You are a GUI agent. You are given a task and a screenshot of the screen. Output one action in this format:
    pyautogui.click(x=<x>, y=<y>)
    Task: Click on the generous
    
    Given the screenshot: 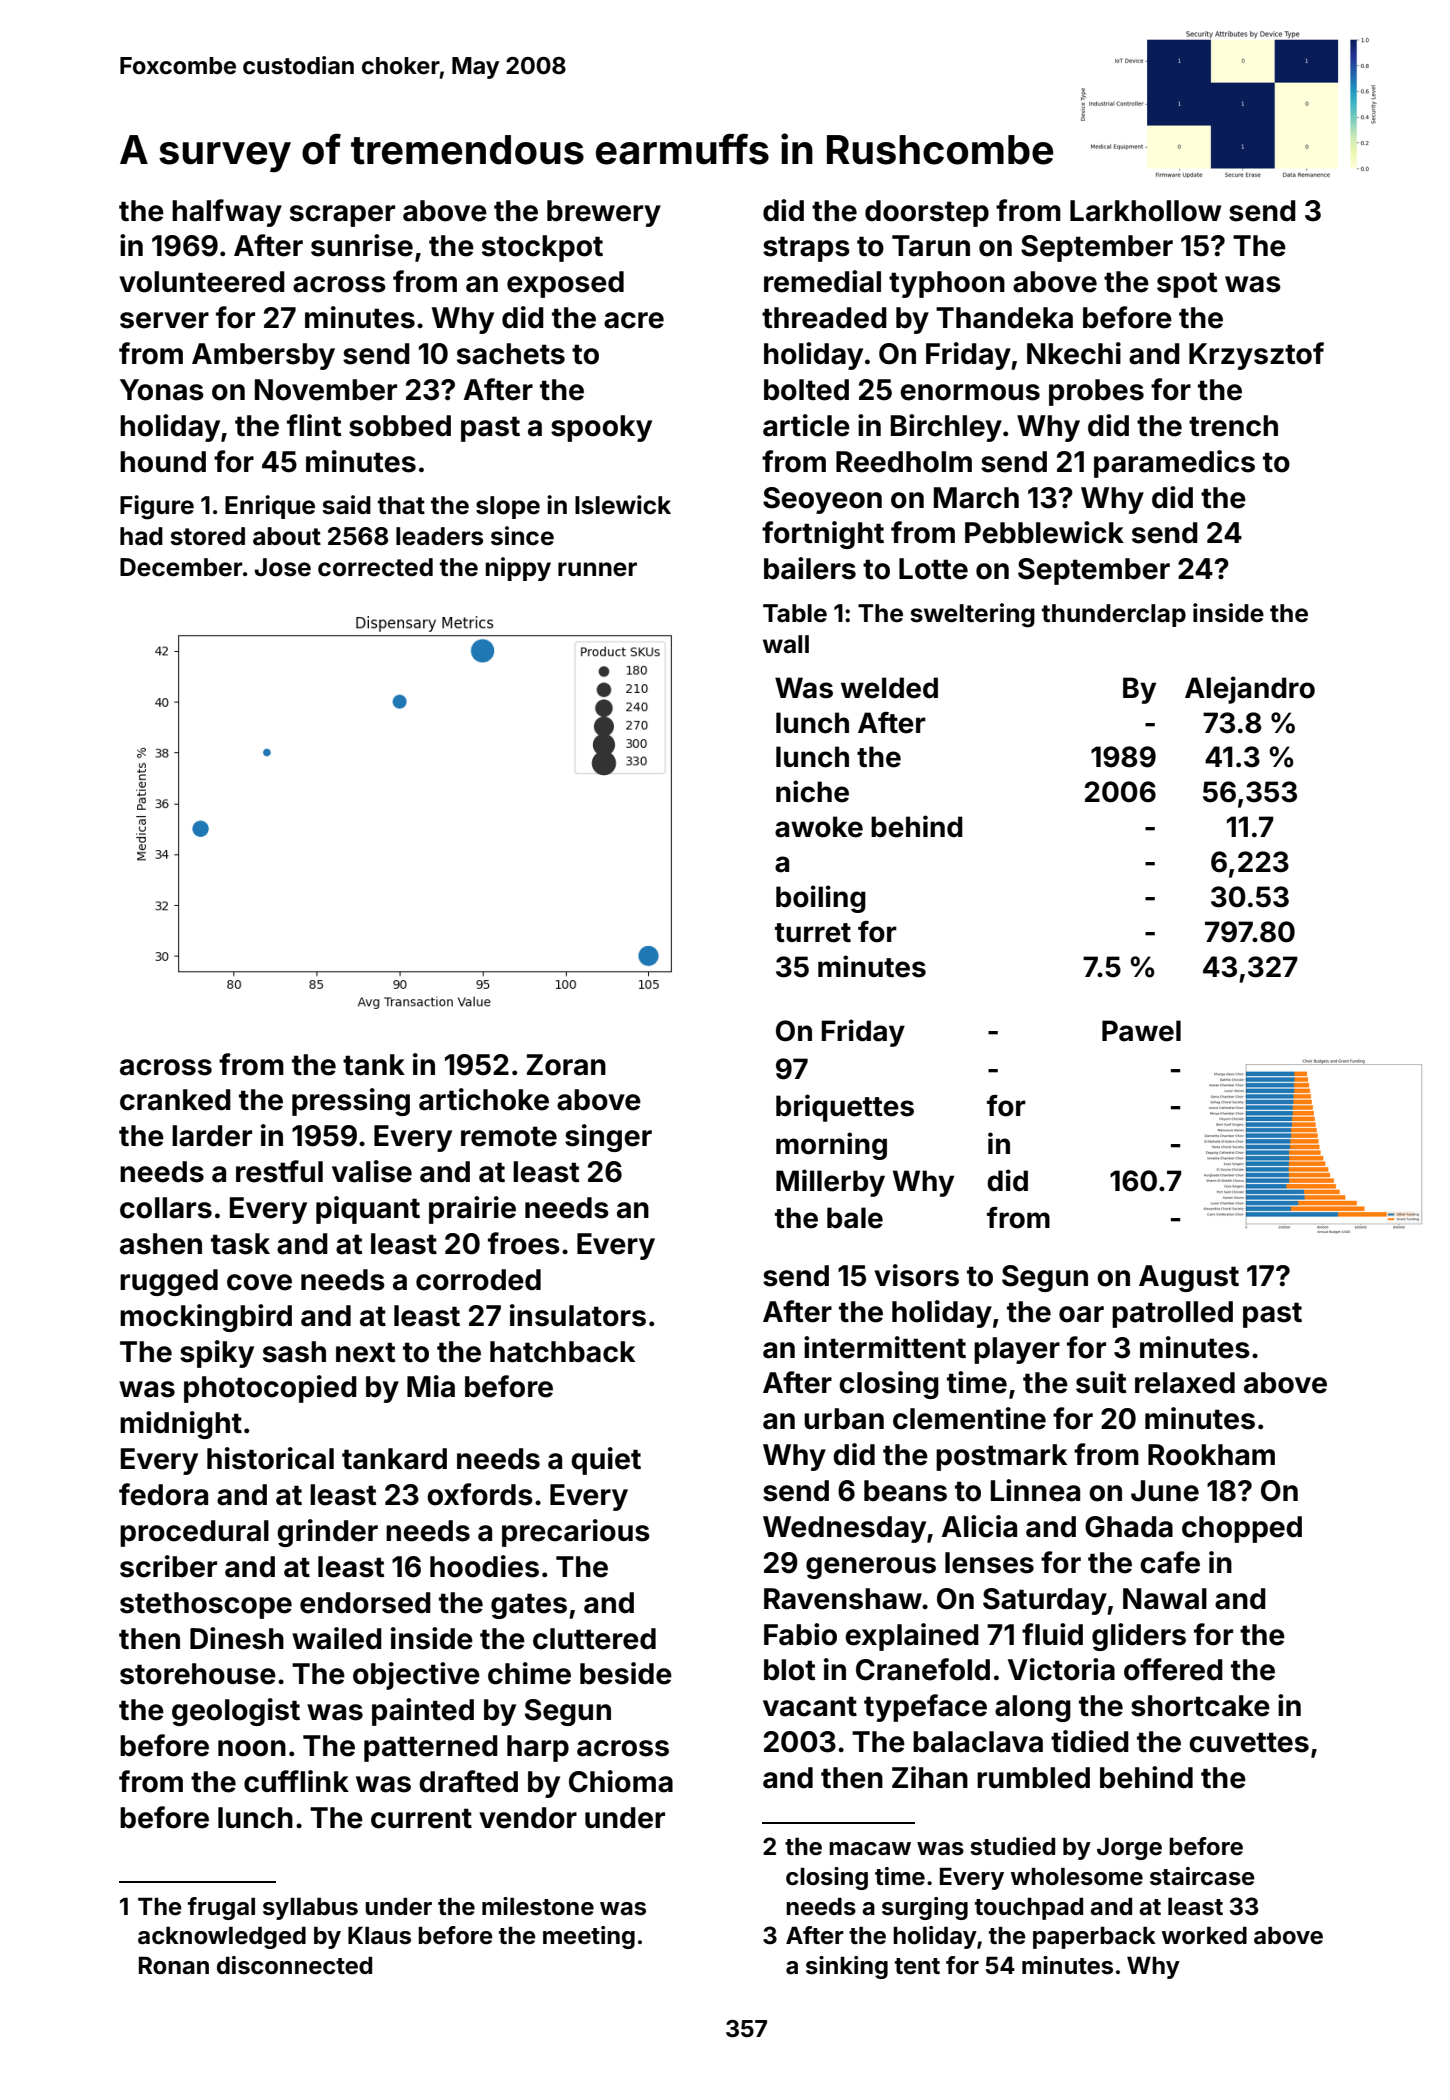 What is the action you would take?
    pyautogui.click(x=871, y=1568)
